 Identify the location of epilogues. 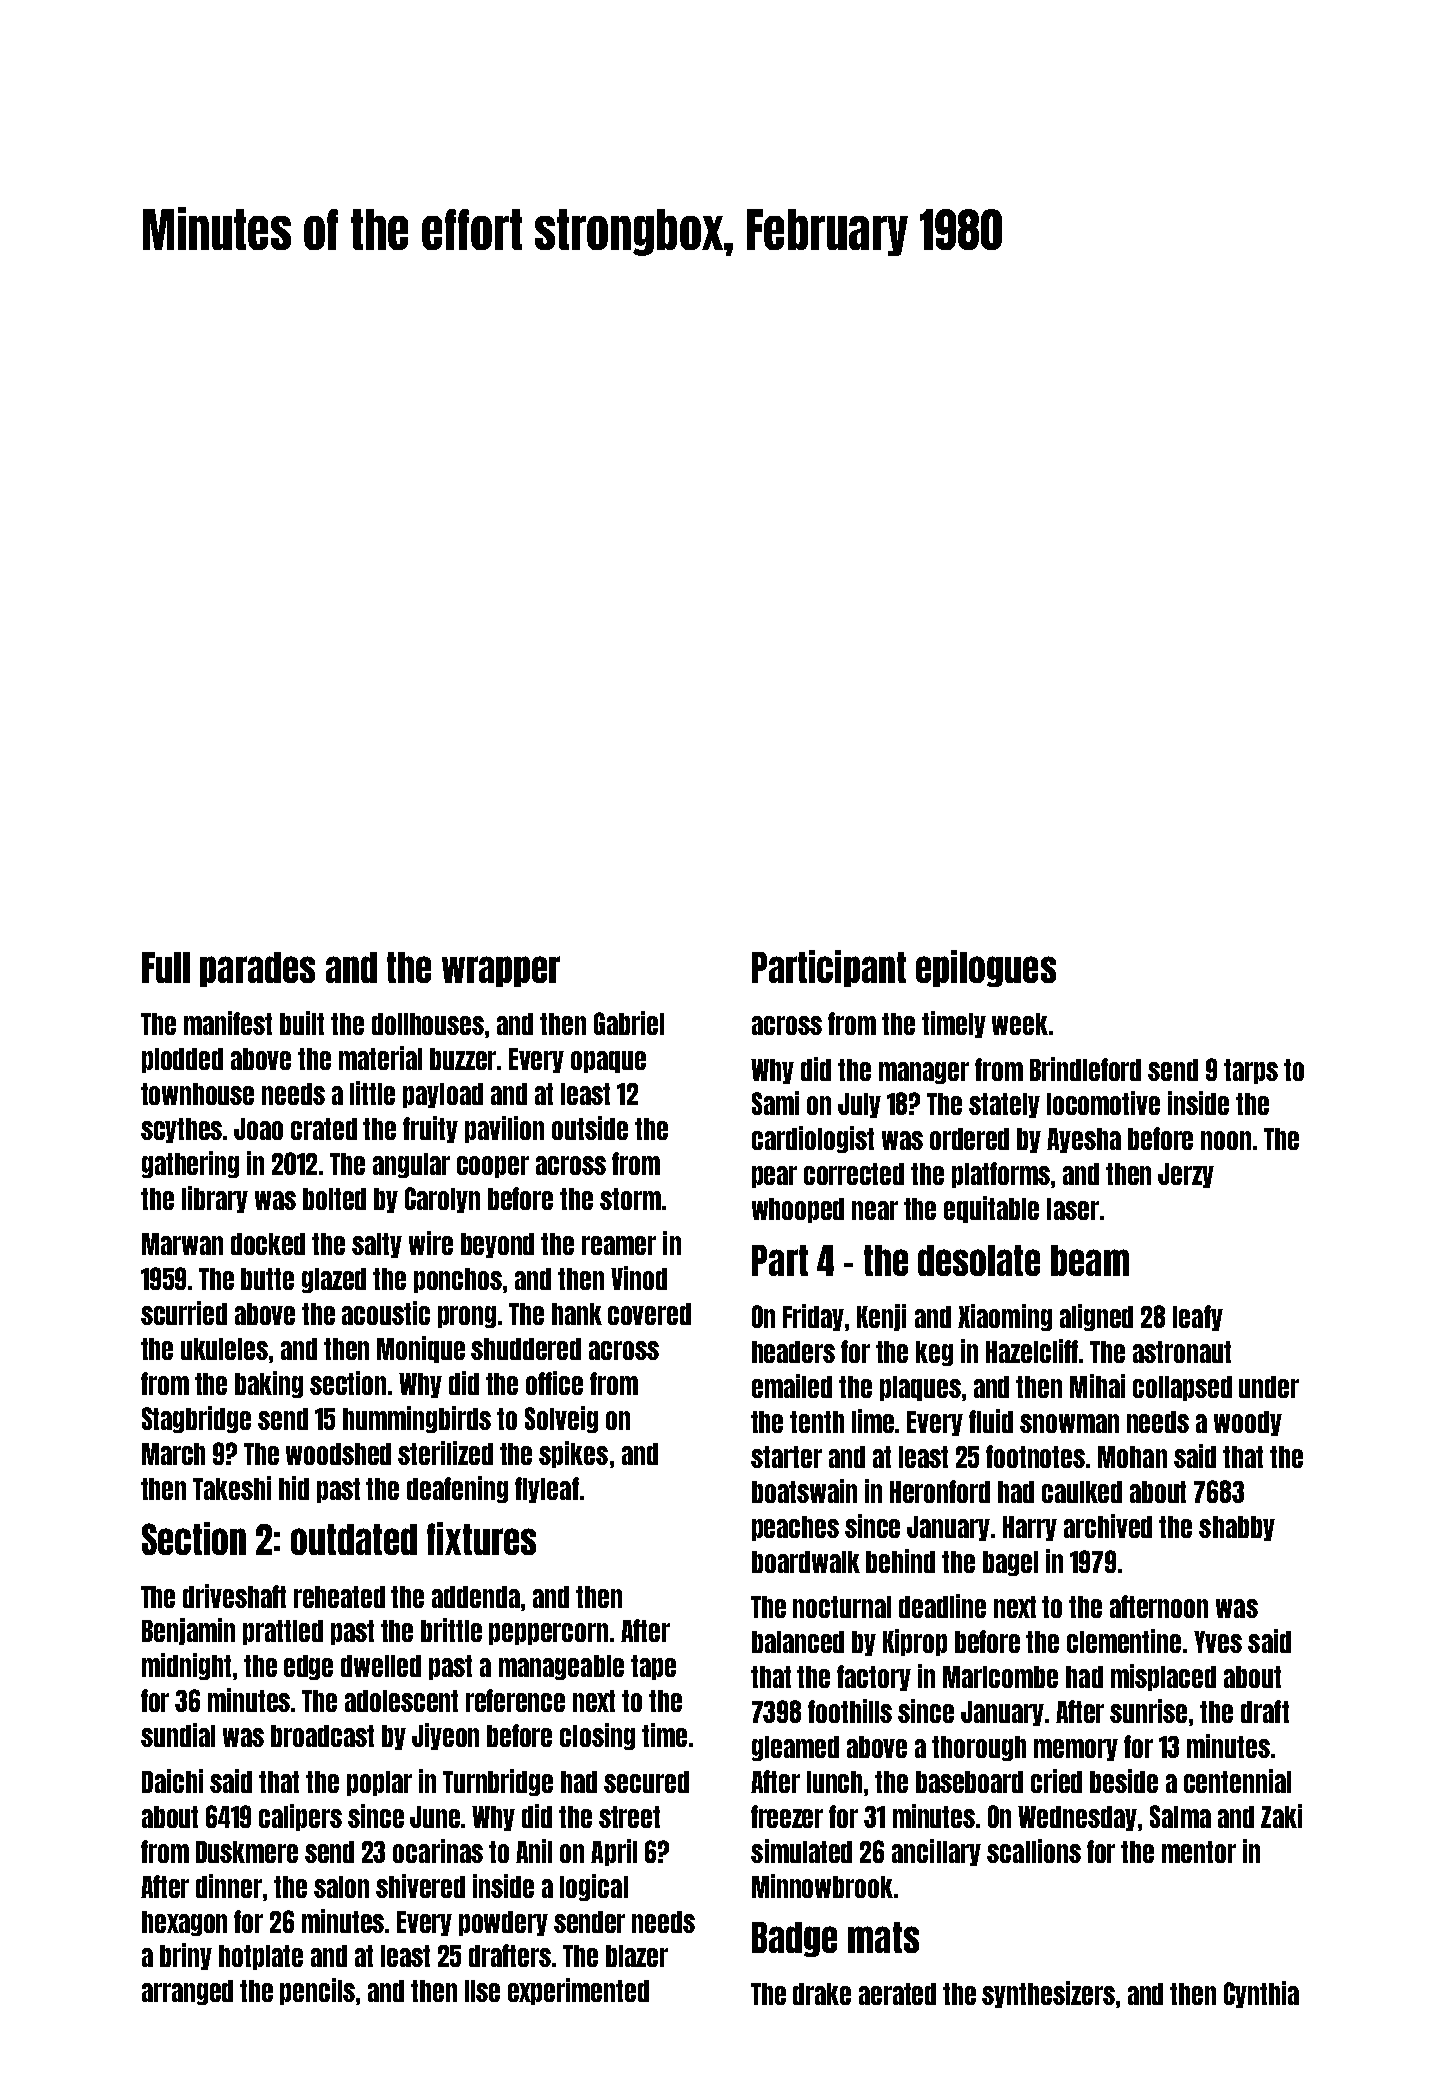
(986, 968).
